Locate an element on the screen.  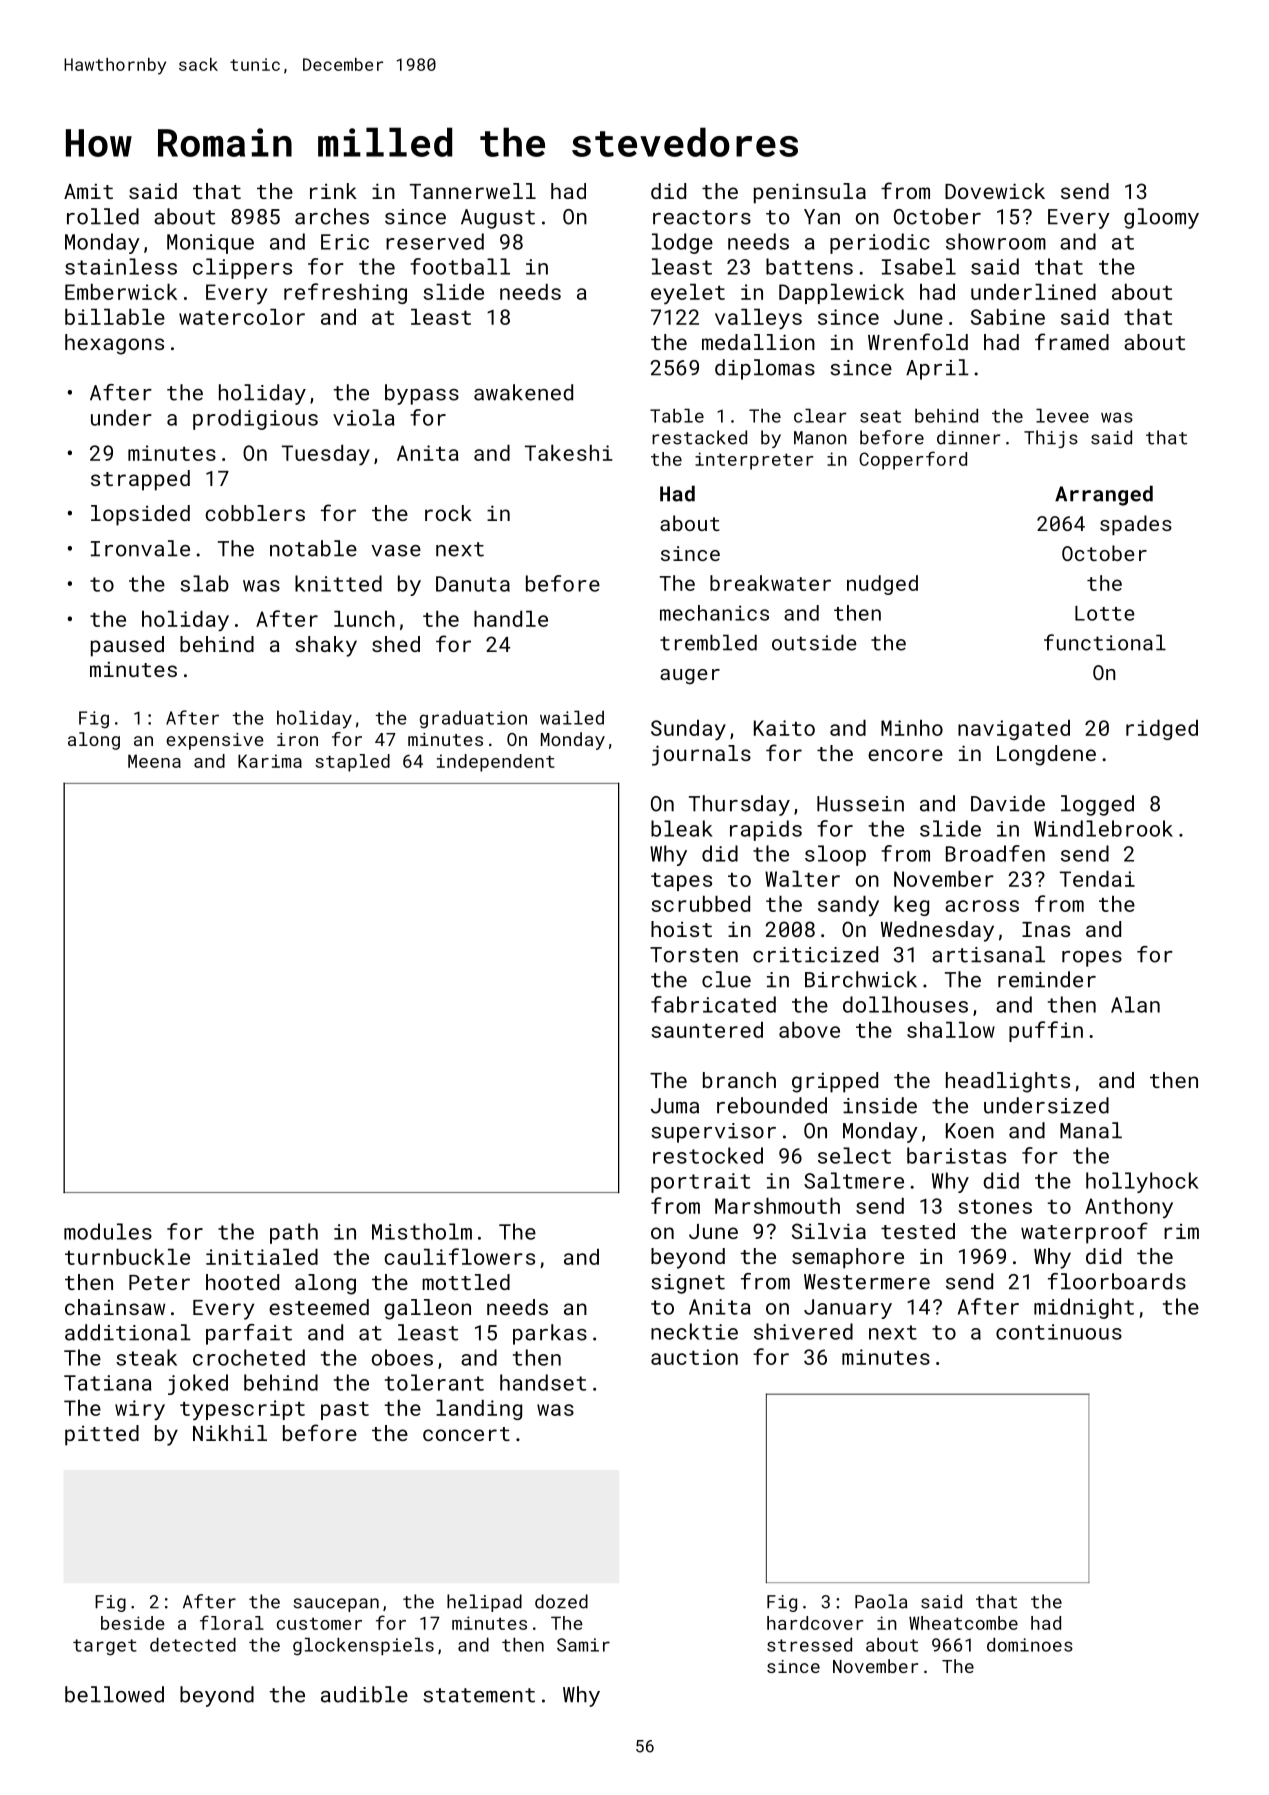
audible is located at coordinates (364, 1694).
